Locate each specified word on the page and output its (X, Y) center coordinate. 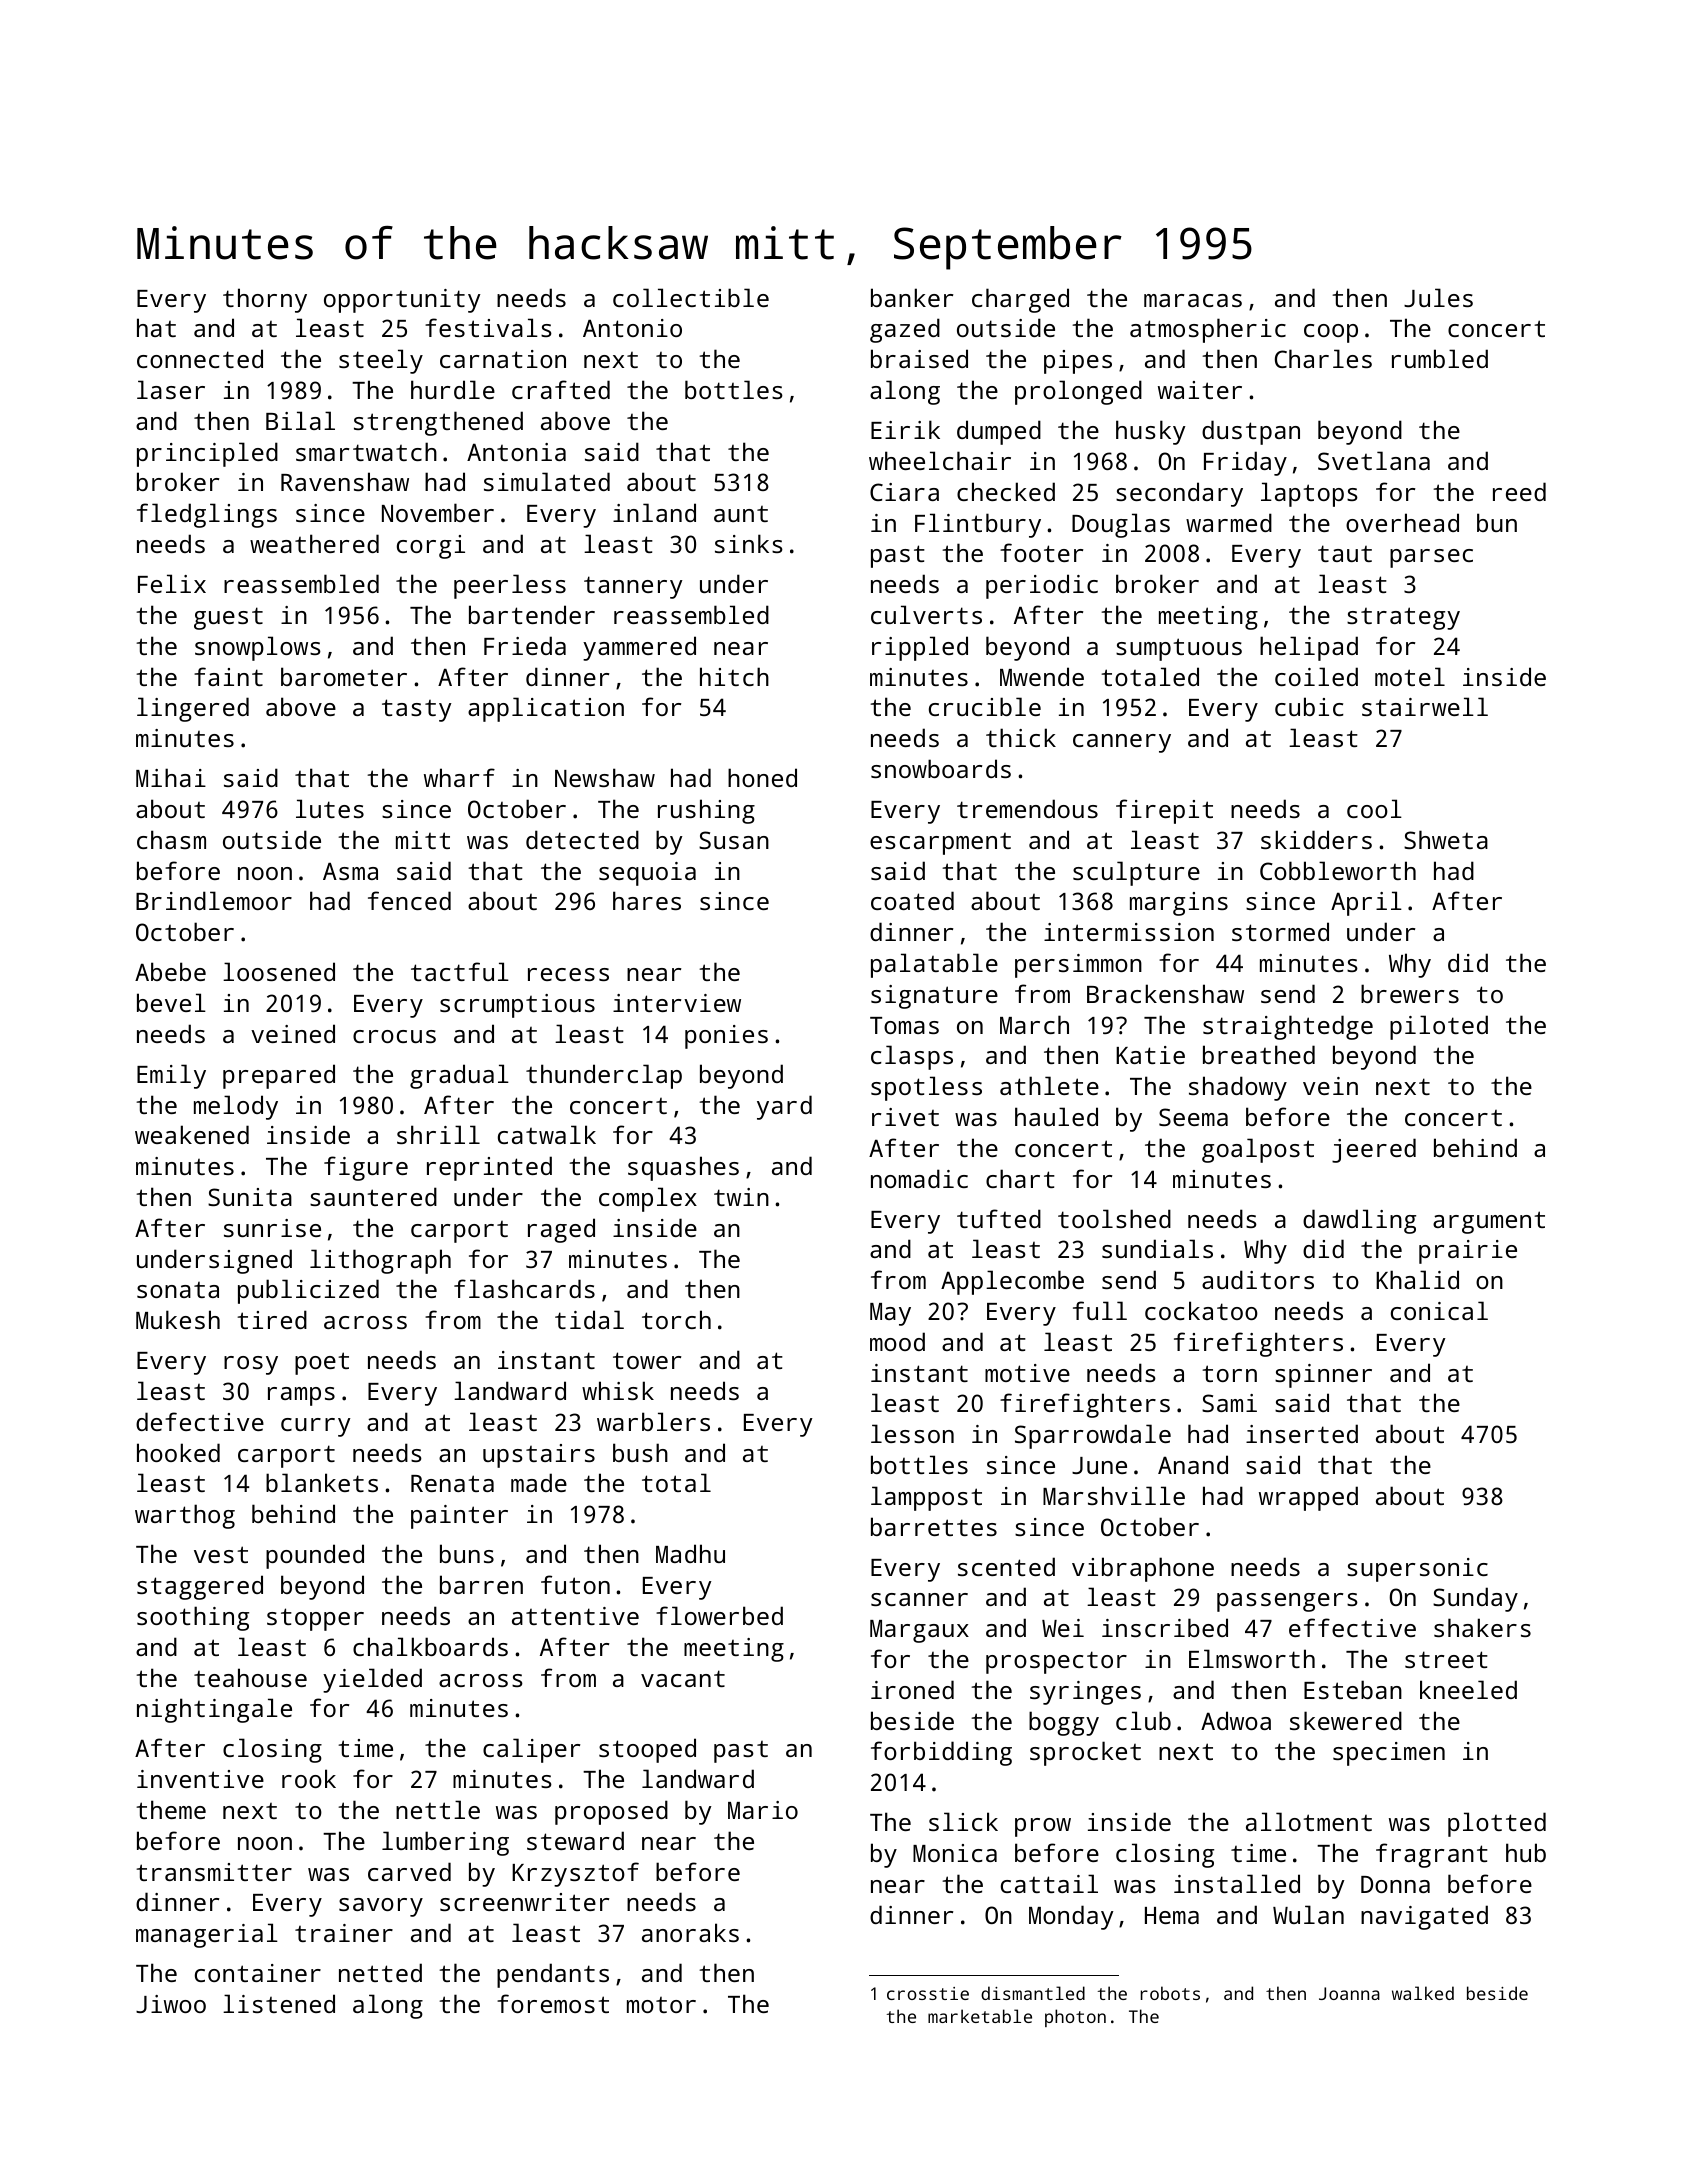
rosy (251, 1365)
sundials (1157, 1248)
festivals (488, 327)
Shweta (1446, 839)
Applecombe (1012, 1282)
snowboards (941, 768)
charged (1020, 300)
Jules (1438, 297)
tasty (417, 710)
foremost (553, 2003)
